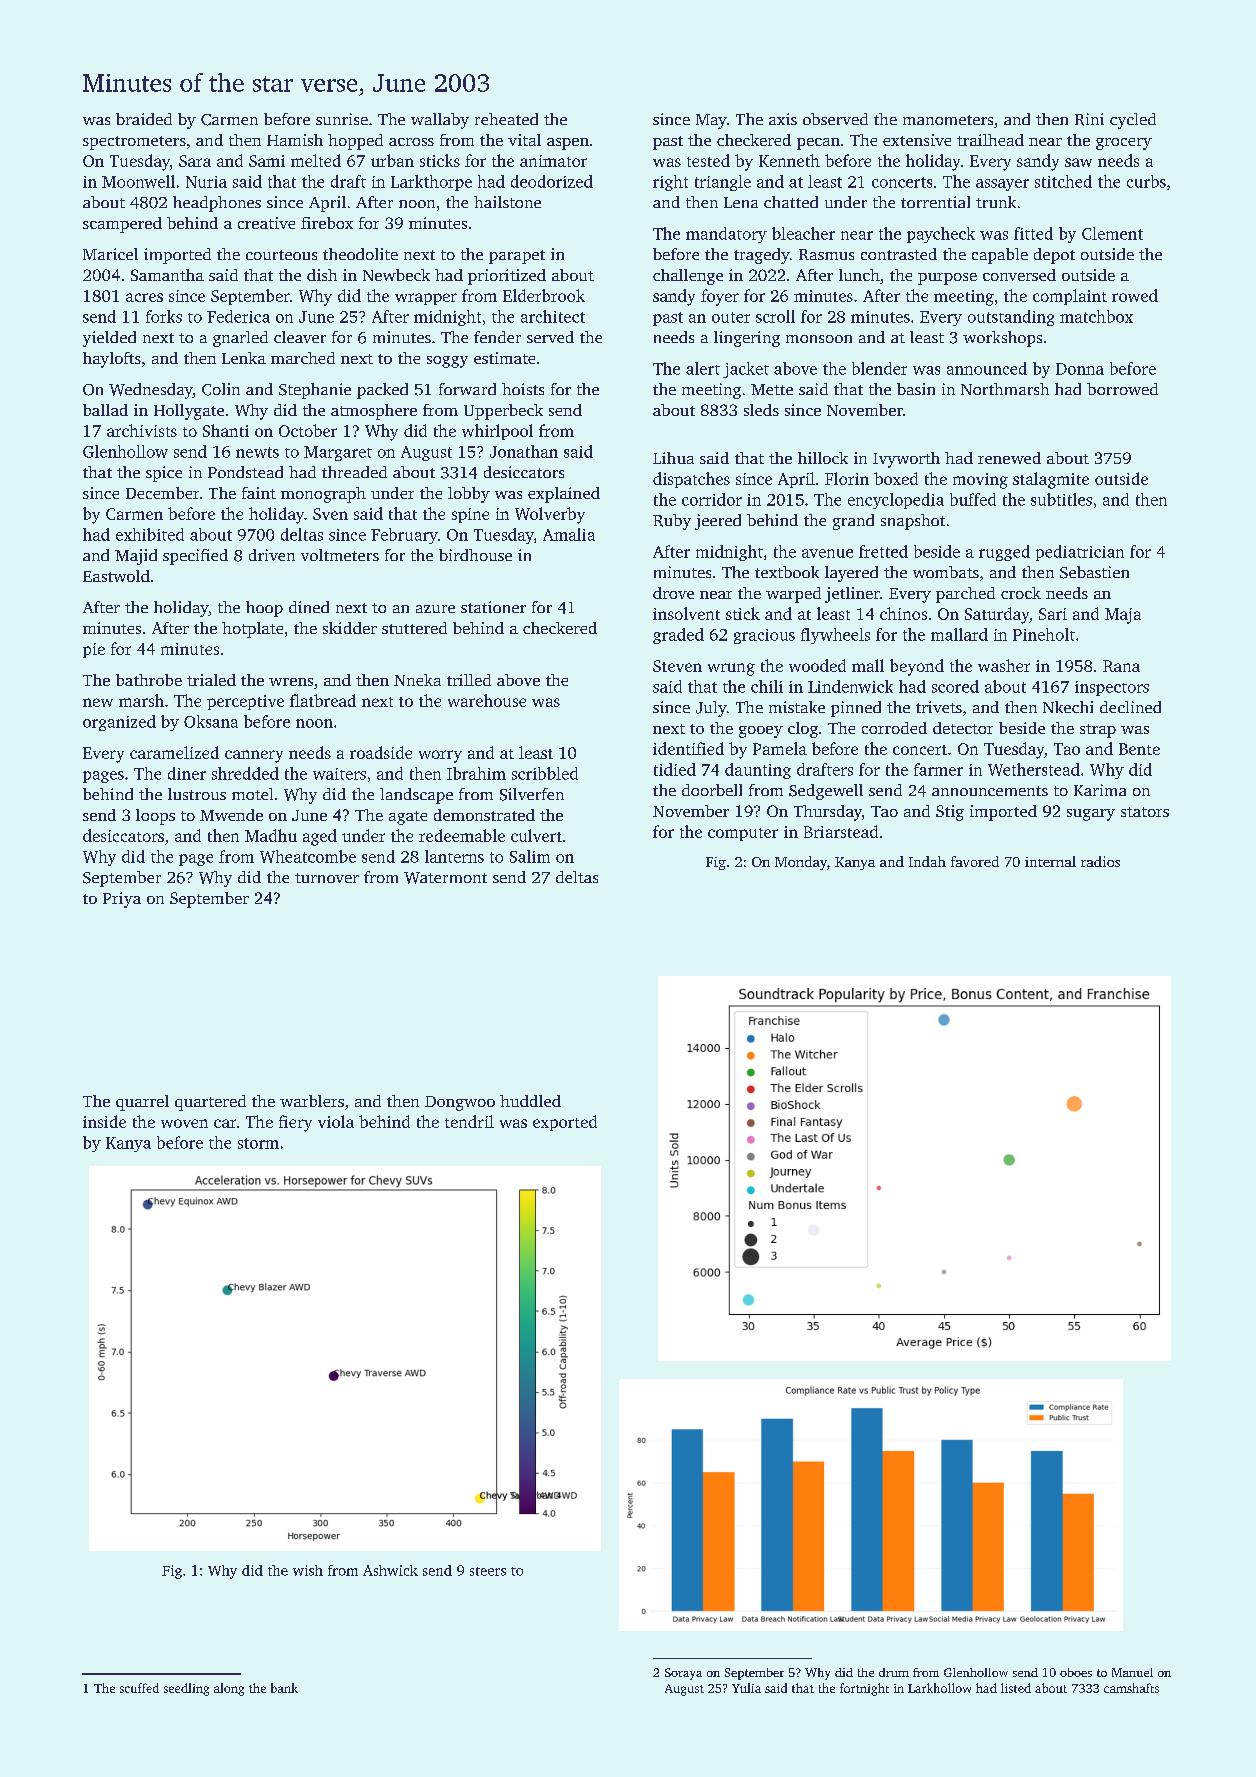 The width and height of the page is (1256, 1777). What do you see at coordinates (238, 316) in the page?
I see `Federica` at bounding box center [238, 316].
